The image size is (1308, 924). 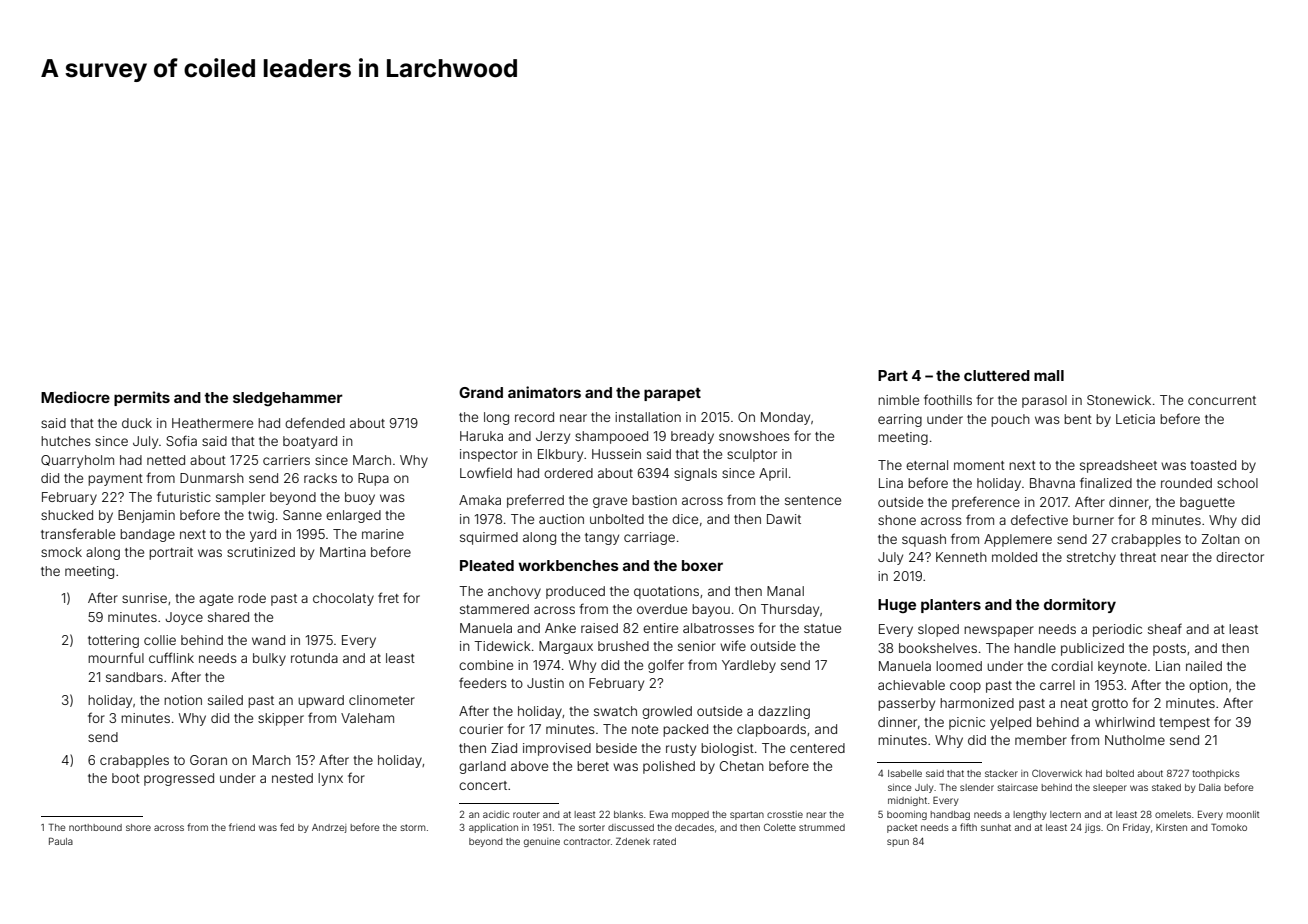 What do you see at coordinates (784, 712) in the document?
I see `dazzling` at bounding box center [784, 712].
